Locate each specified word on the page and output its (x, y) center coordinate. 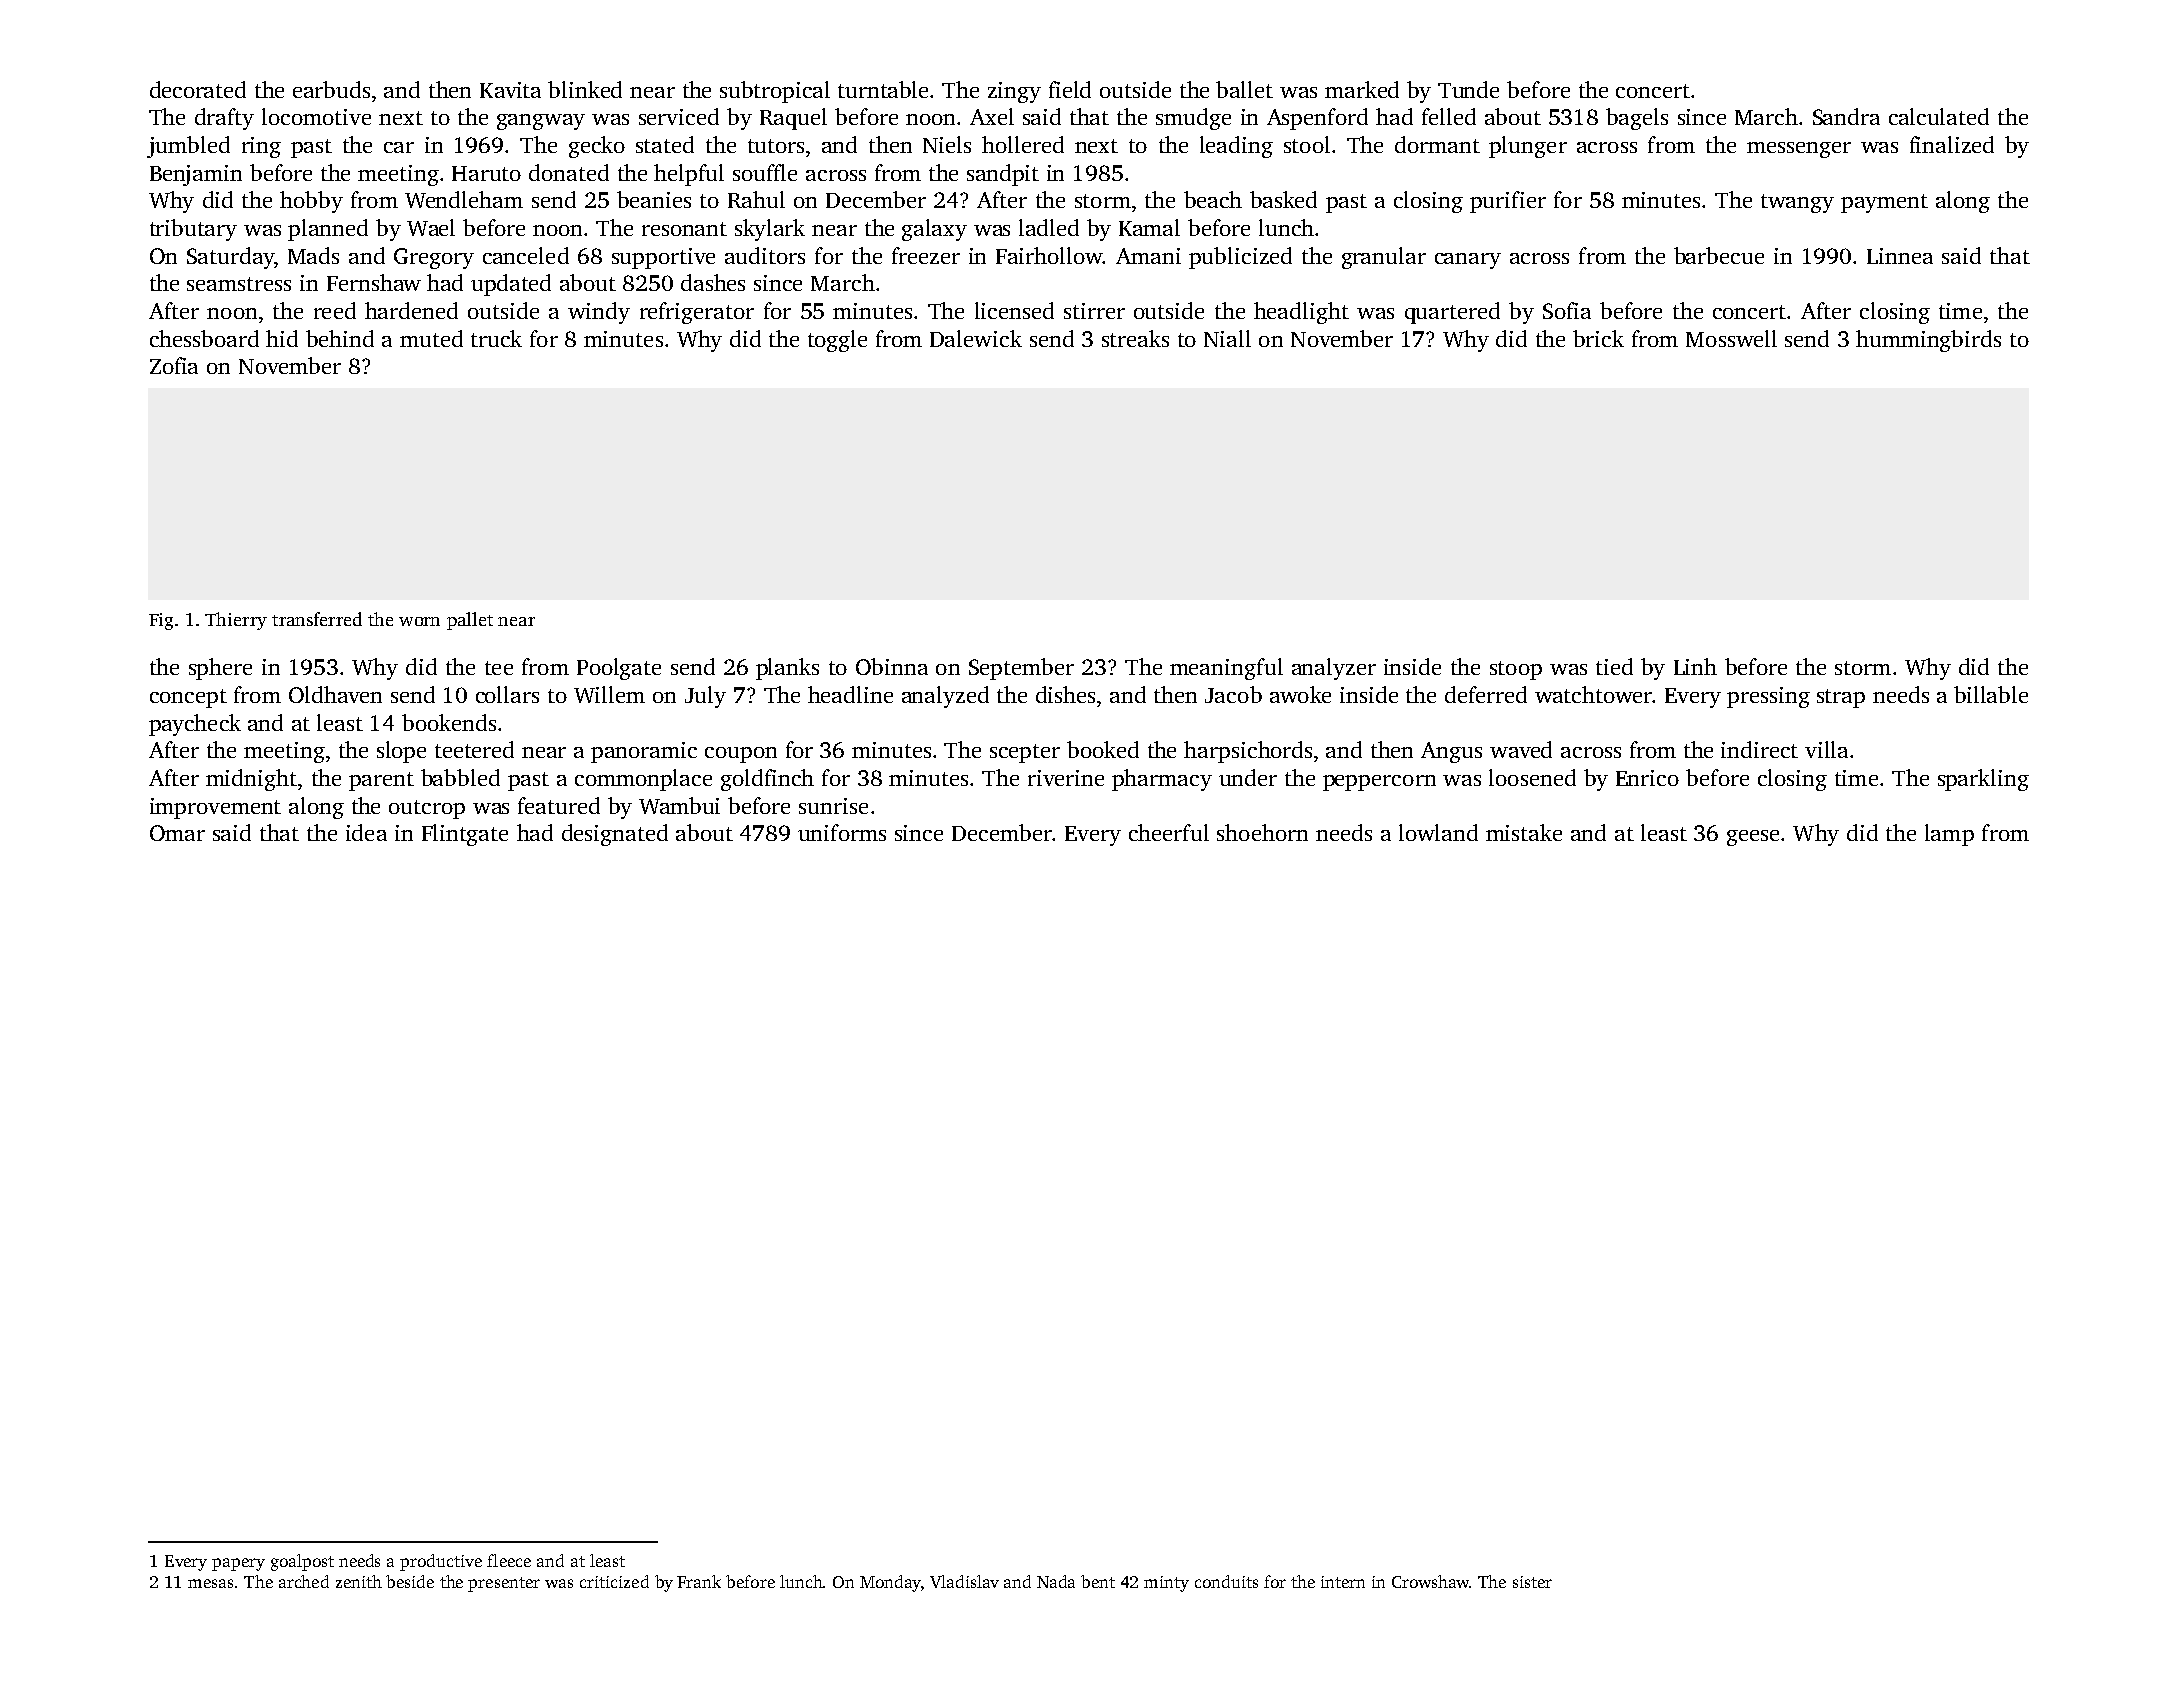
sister (1532, 1582)
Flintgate (465, 835)
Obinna (892, 666)
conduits (1226, 1581)
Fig (161, 621)
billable (1991, 694)
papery (238, 1564)
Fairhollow (1049, 255)
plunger (1528, 147)
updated (511, 285)
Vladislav (964, 1581)
